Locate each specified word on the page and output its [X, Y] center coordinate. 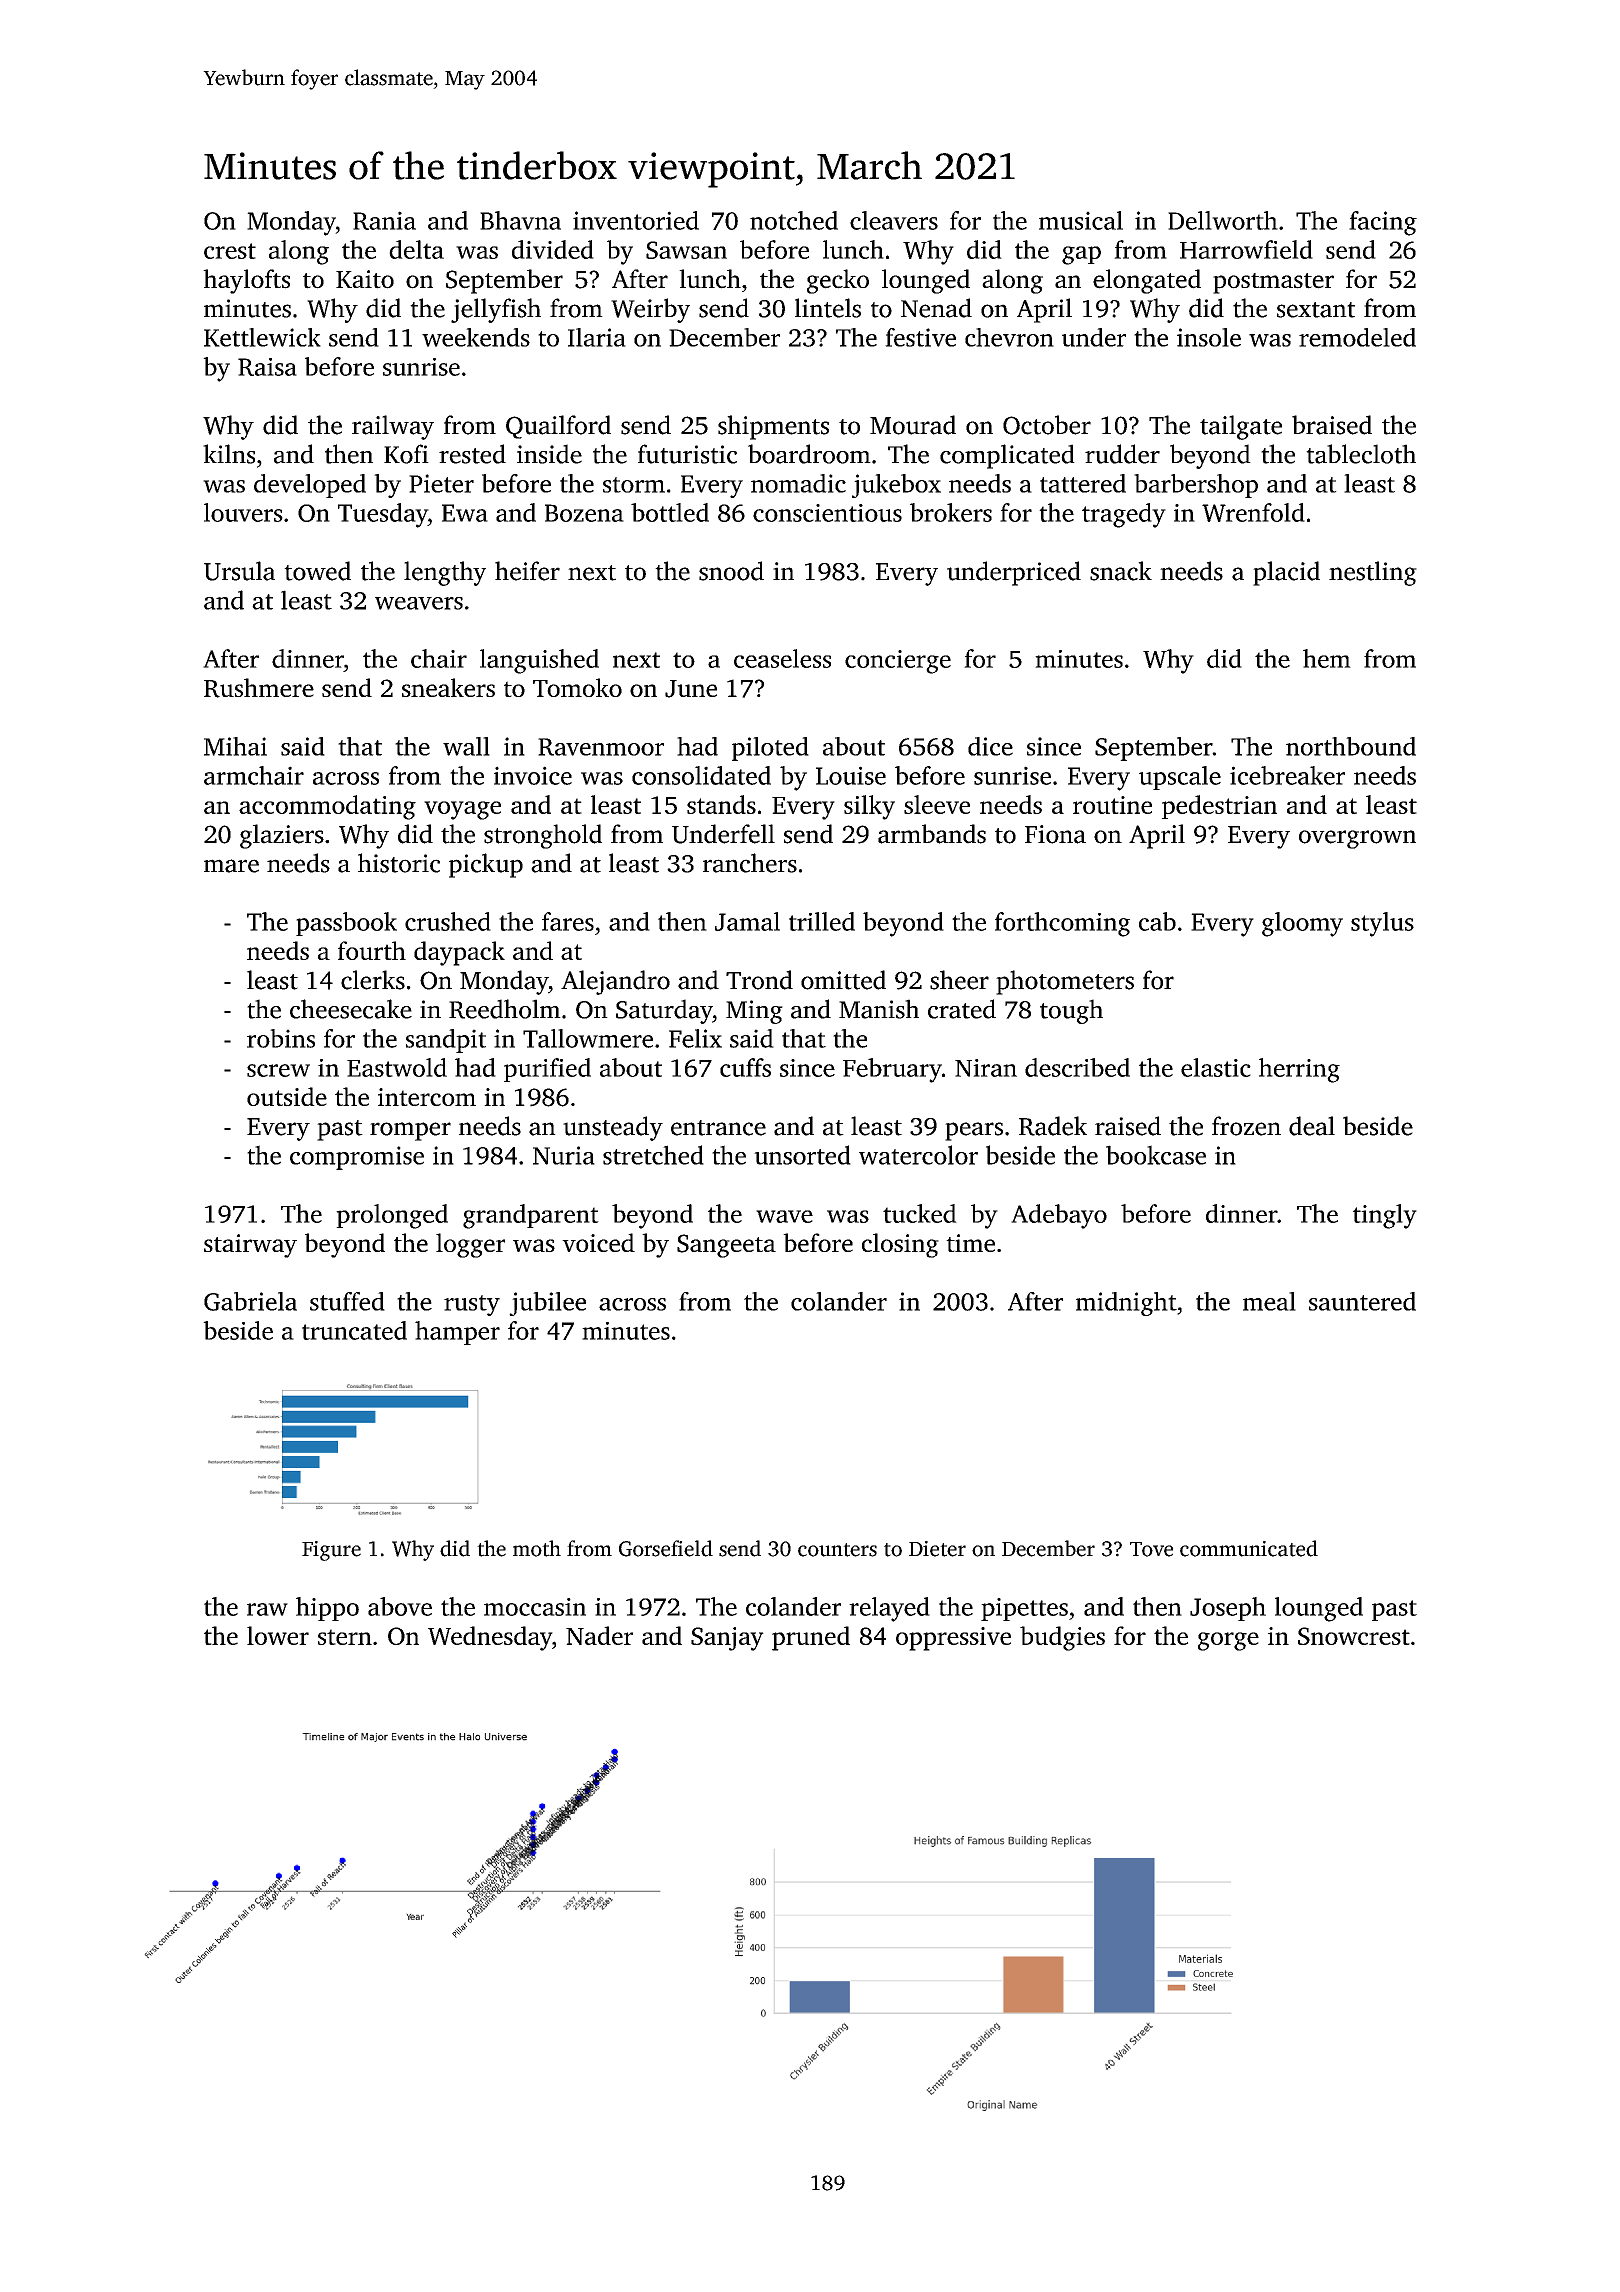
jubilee [547, 1304]
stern [345, 1637]
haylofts [246, 281]
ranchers [750, 863]
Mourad [913, 425]
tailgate [1241, 427]
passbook [346, 924]
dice [990, 746]
